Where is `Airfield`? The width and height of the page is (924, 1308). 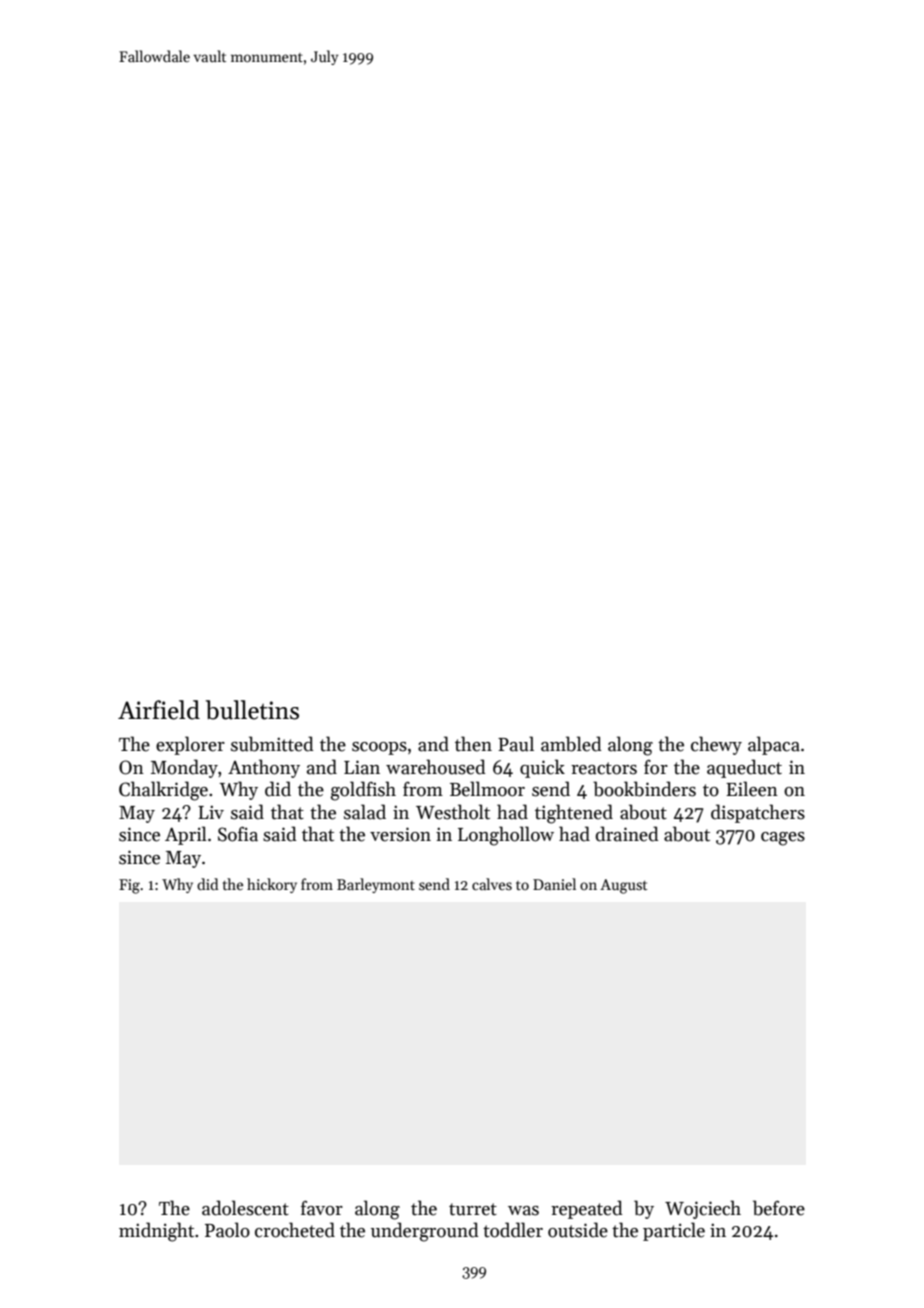
Airfield is located at coordinates (159, 710).
